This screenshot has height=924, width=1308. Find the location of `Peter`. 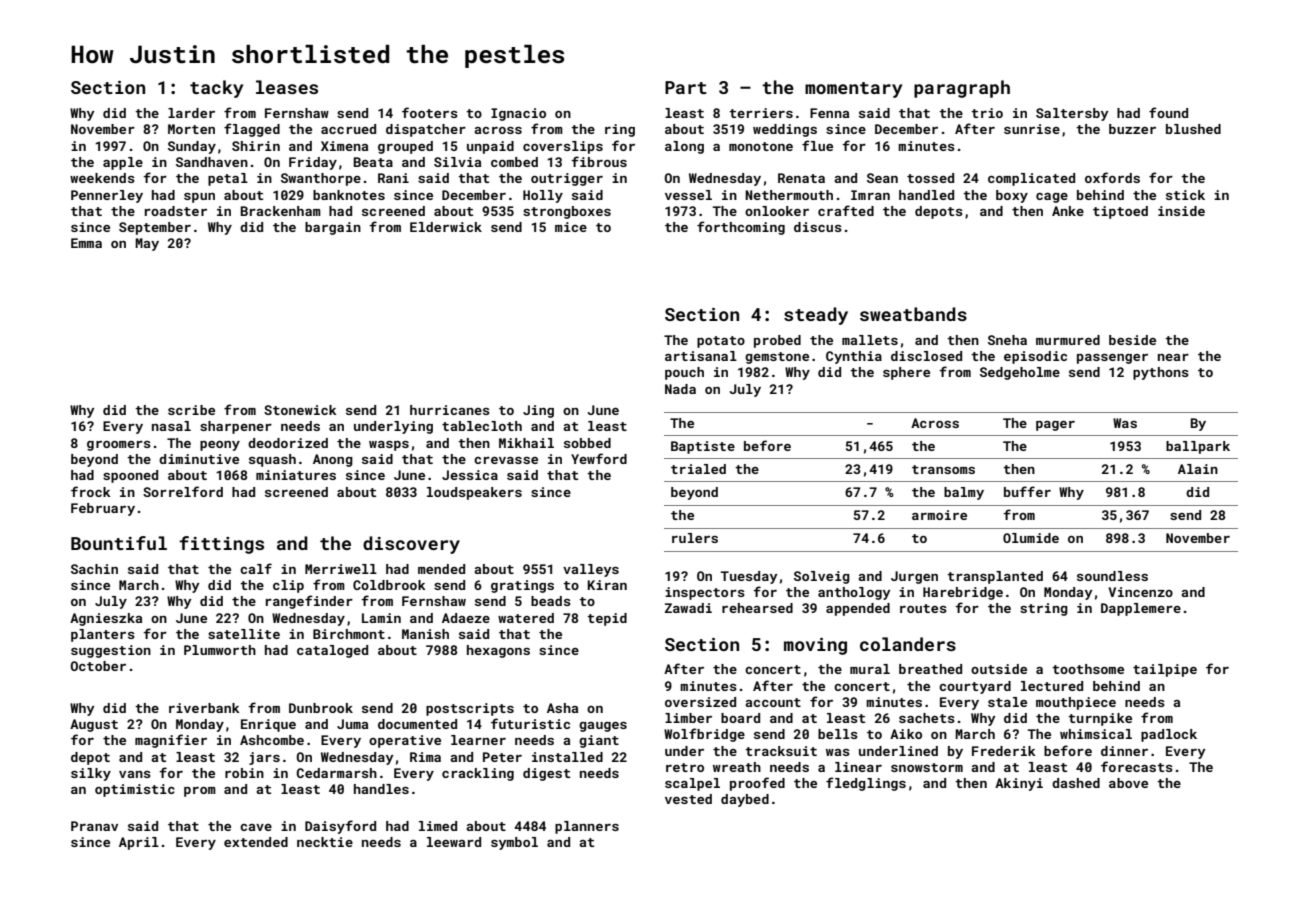

Peter is located at coordinates (502, 757).
